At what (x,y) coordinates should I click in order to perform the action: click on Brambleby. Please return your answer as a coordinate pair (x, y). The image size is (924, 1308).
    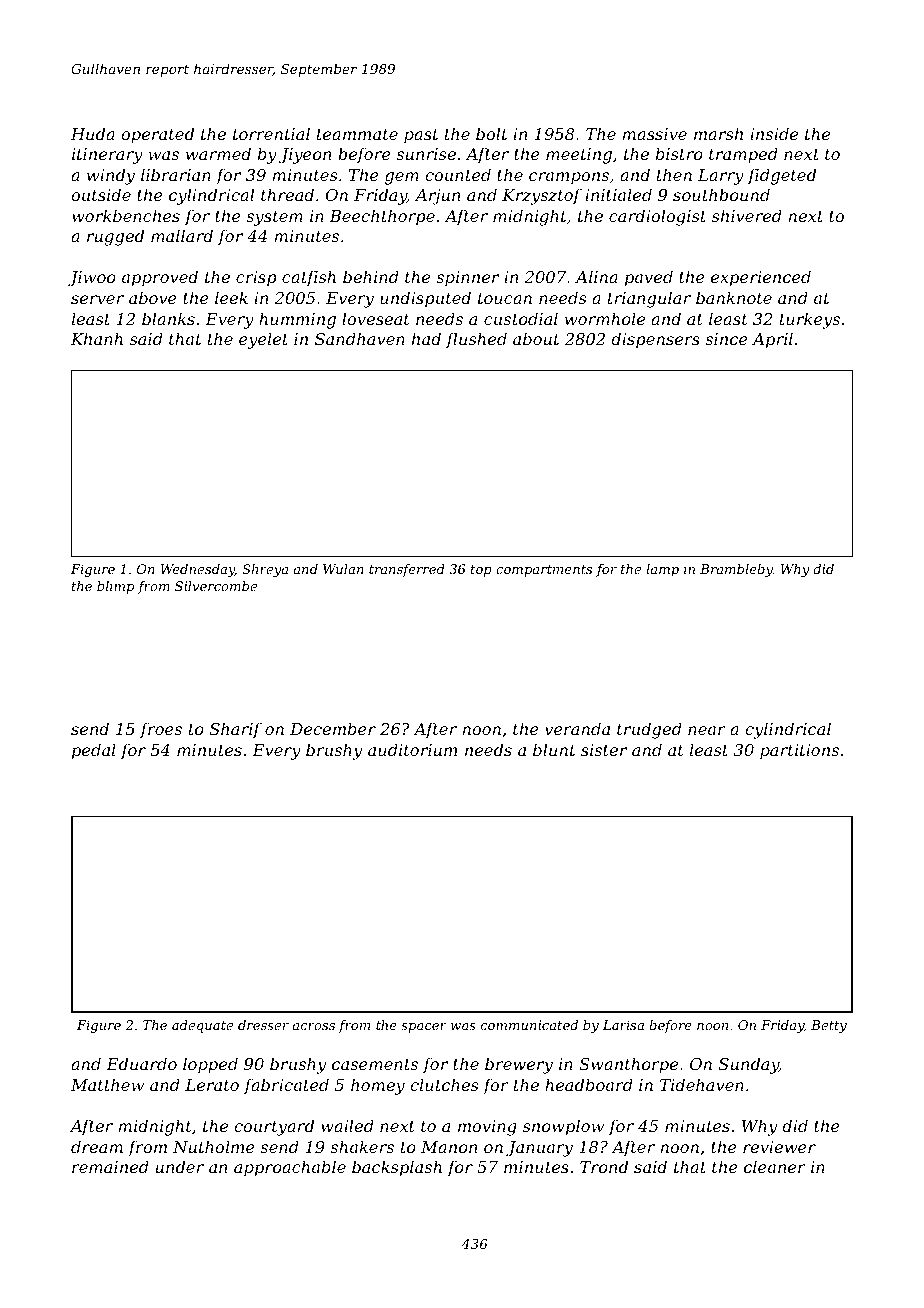
    Looking at the image, I should click on (736, 570).
